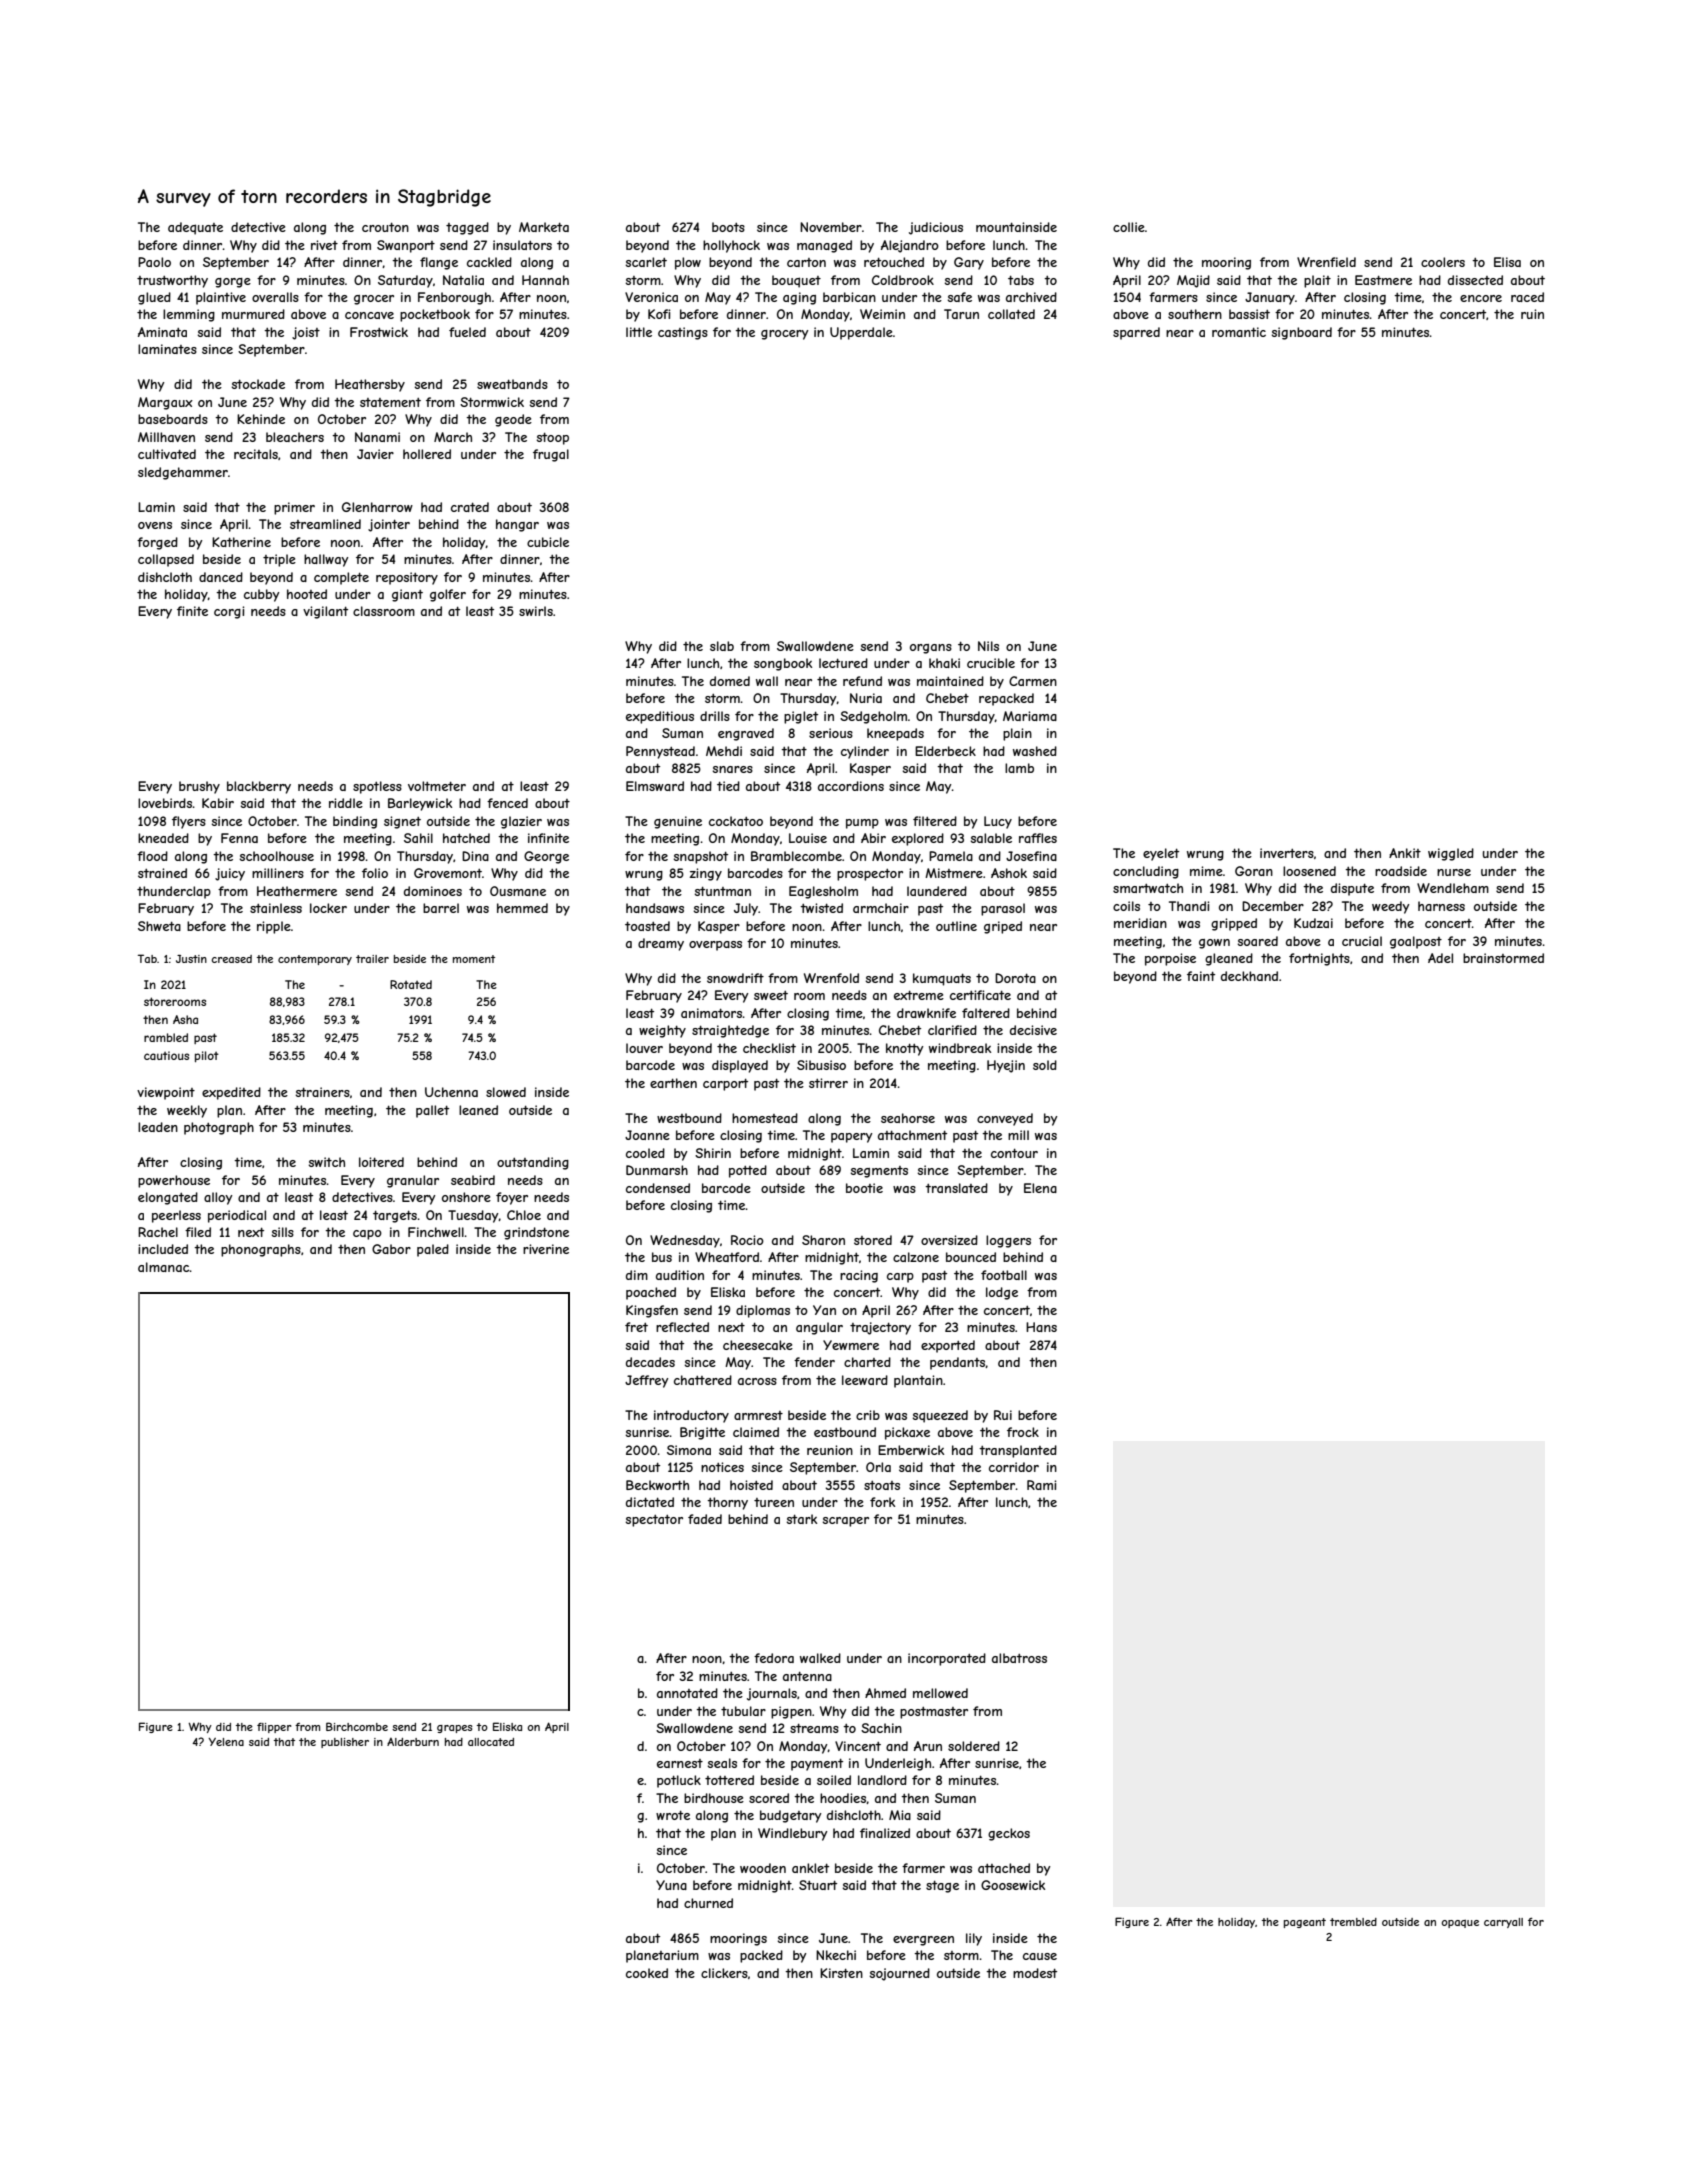 The height and width of the screenshot is (2178, 1683). What do you see at coordinates (164, 1267) in the screenshot?
I see `almanac` at bounding box center [164, 1267].
